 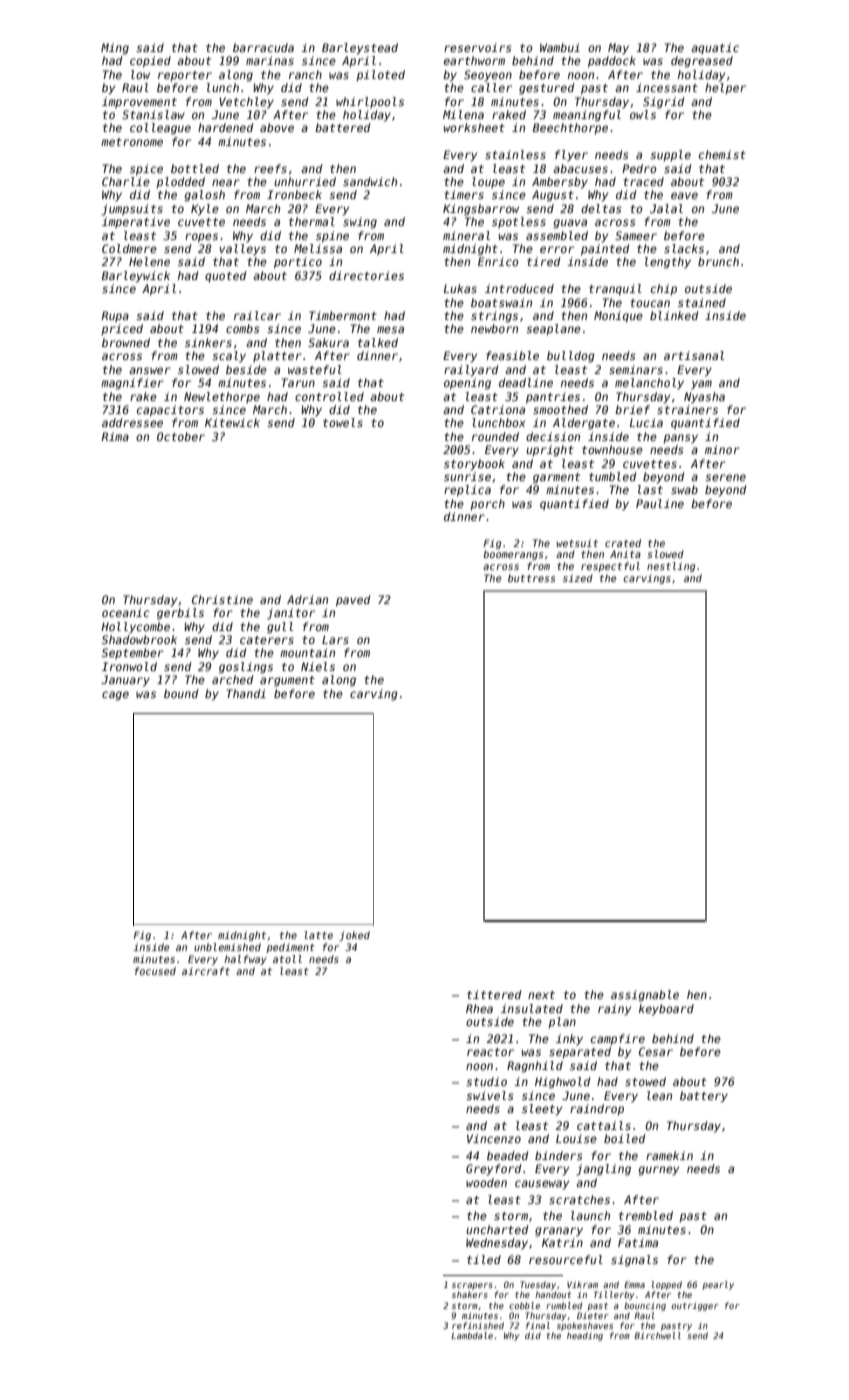 I want to click on May, so click(x=618, y=49).
